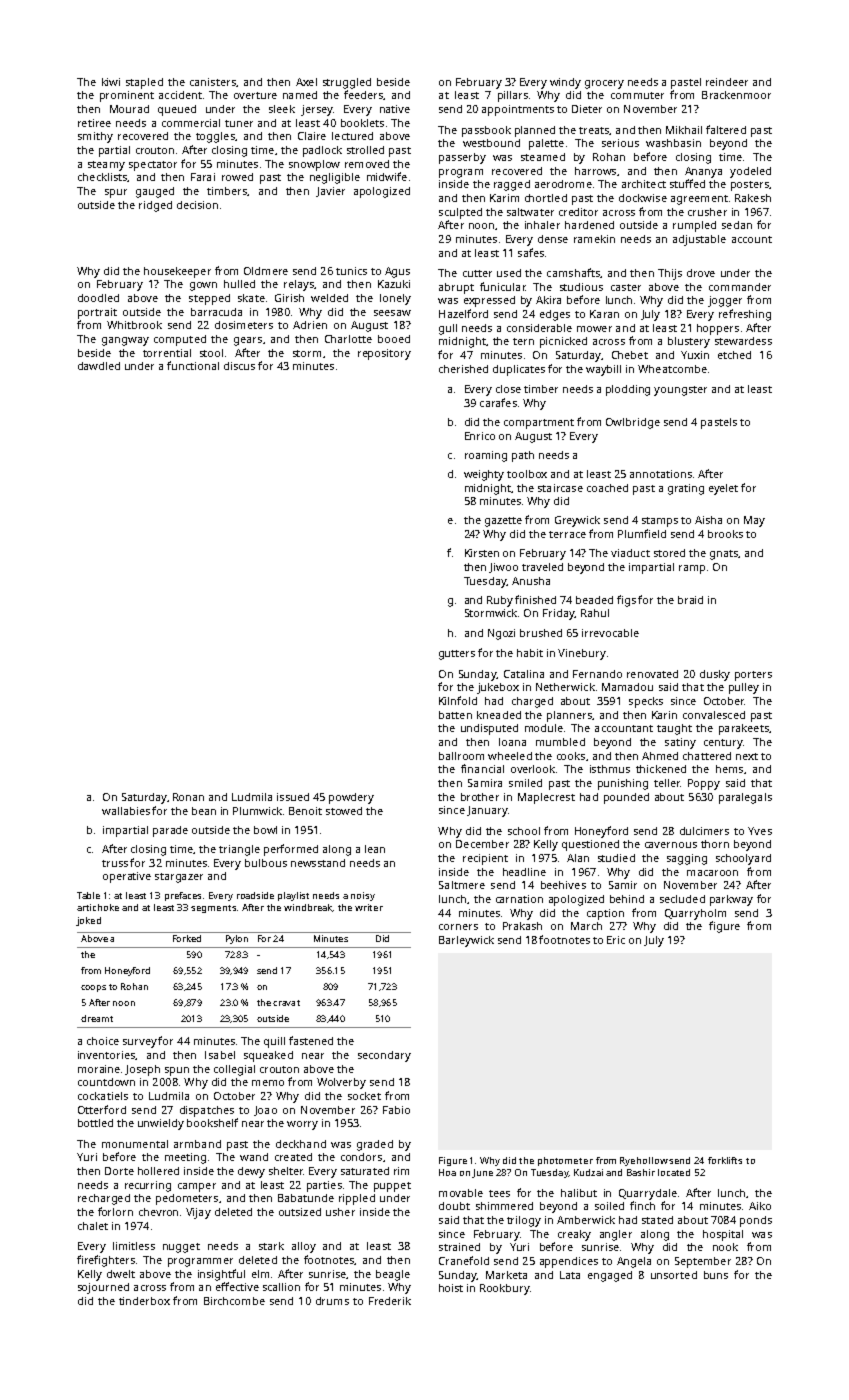 Image resolution: width=849 pixels, height=1400 pixels. What do you see at coordinates (578, 212) in the screenshot?
I see `creditor` at bounding box center [578, 212].
